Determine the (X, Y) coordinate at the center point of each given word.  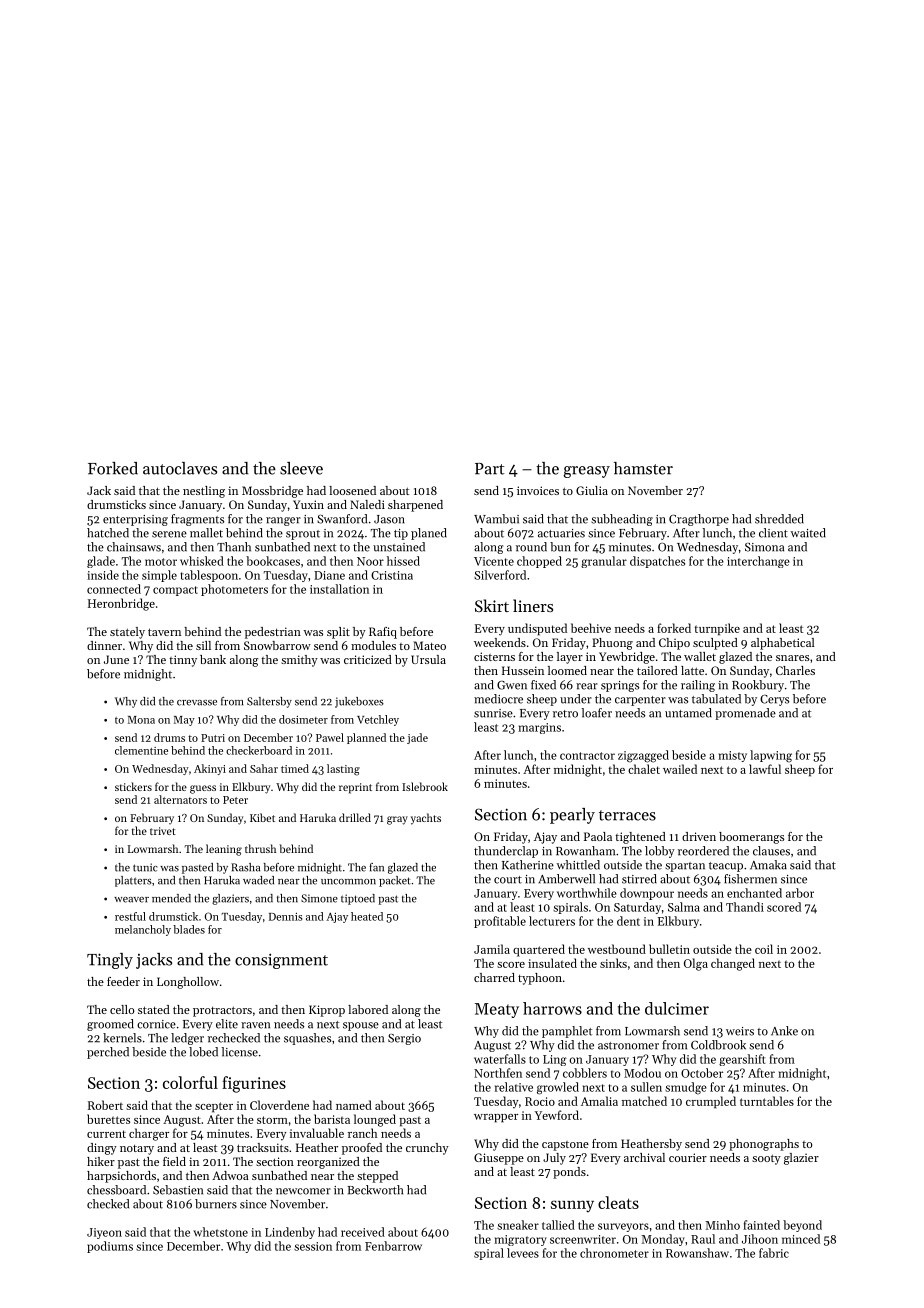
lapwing (771, 756)
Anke (784, 1031)
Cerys (774, 700)
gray (397, 820)
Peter (235, 800)
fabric (774, 1253)
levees (523, 1253)
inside (103, 575)
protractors (222, 1011)
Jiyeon (104, 1233)
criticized (368, 659)
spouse (361, 1026)
